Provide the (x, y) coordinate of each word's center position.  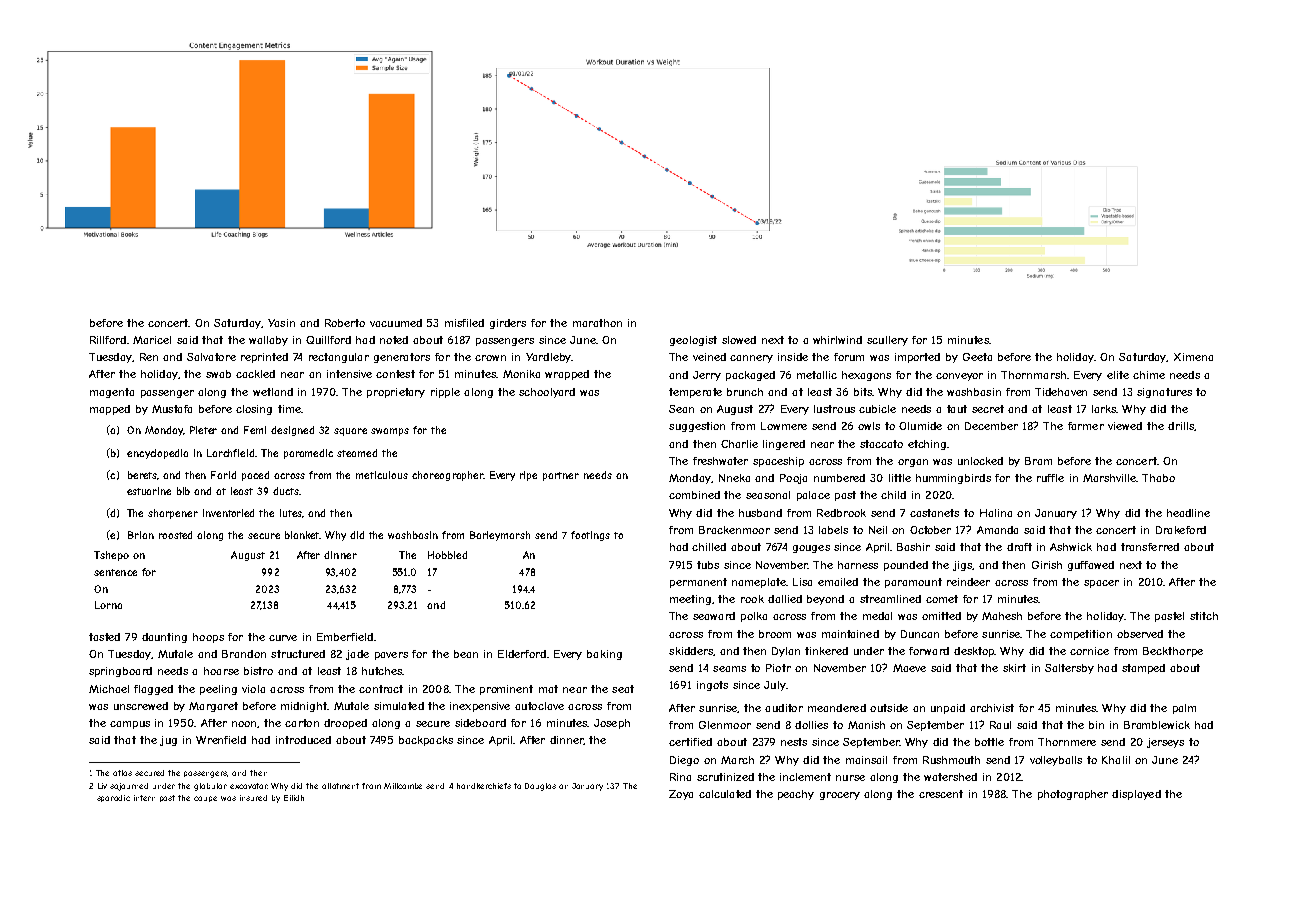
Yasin (281, 323)
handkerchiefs (484, 786)
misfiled (464, 323)
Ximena (1193, 357)
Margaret (213, 707)
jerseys (1165, 743)
